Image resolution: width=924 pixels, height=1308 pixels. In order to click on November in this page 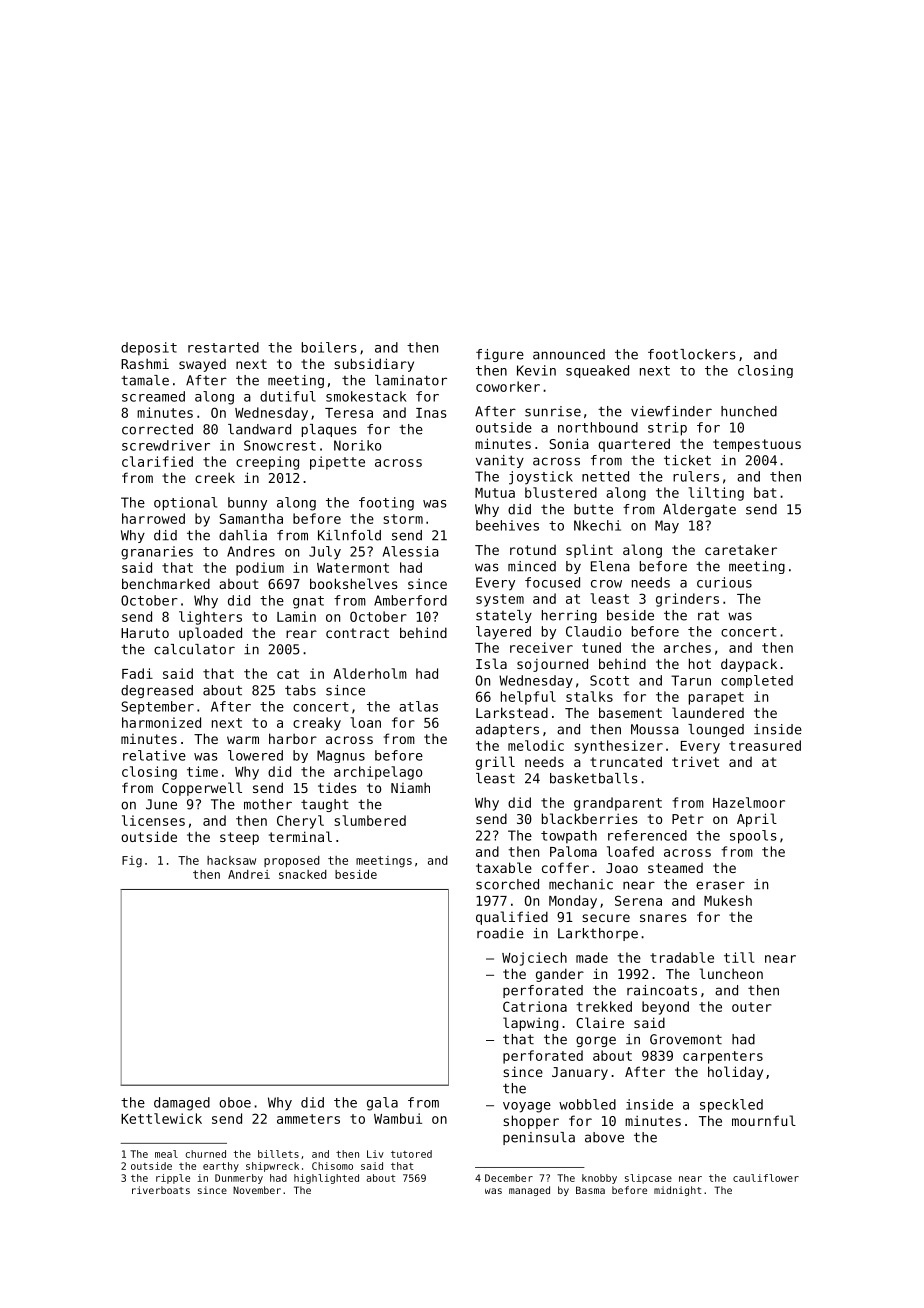, I will do `click(257, 1190)`.
